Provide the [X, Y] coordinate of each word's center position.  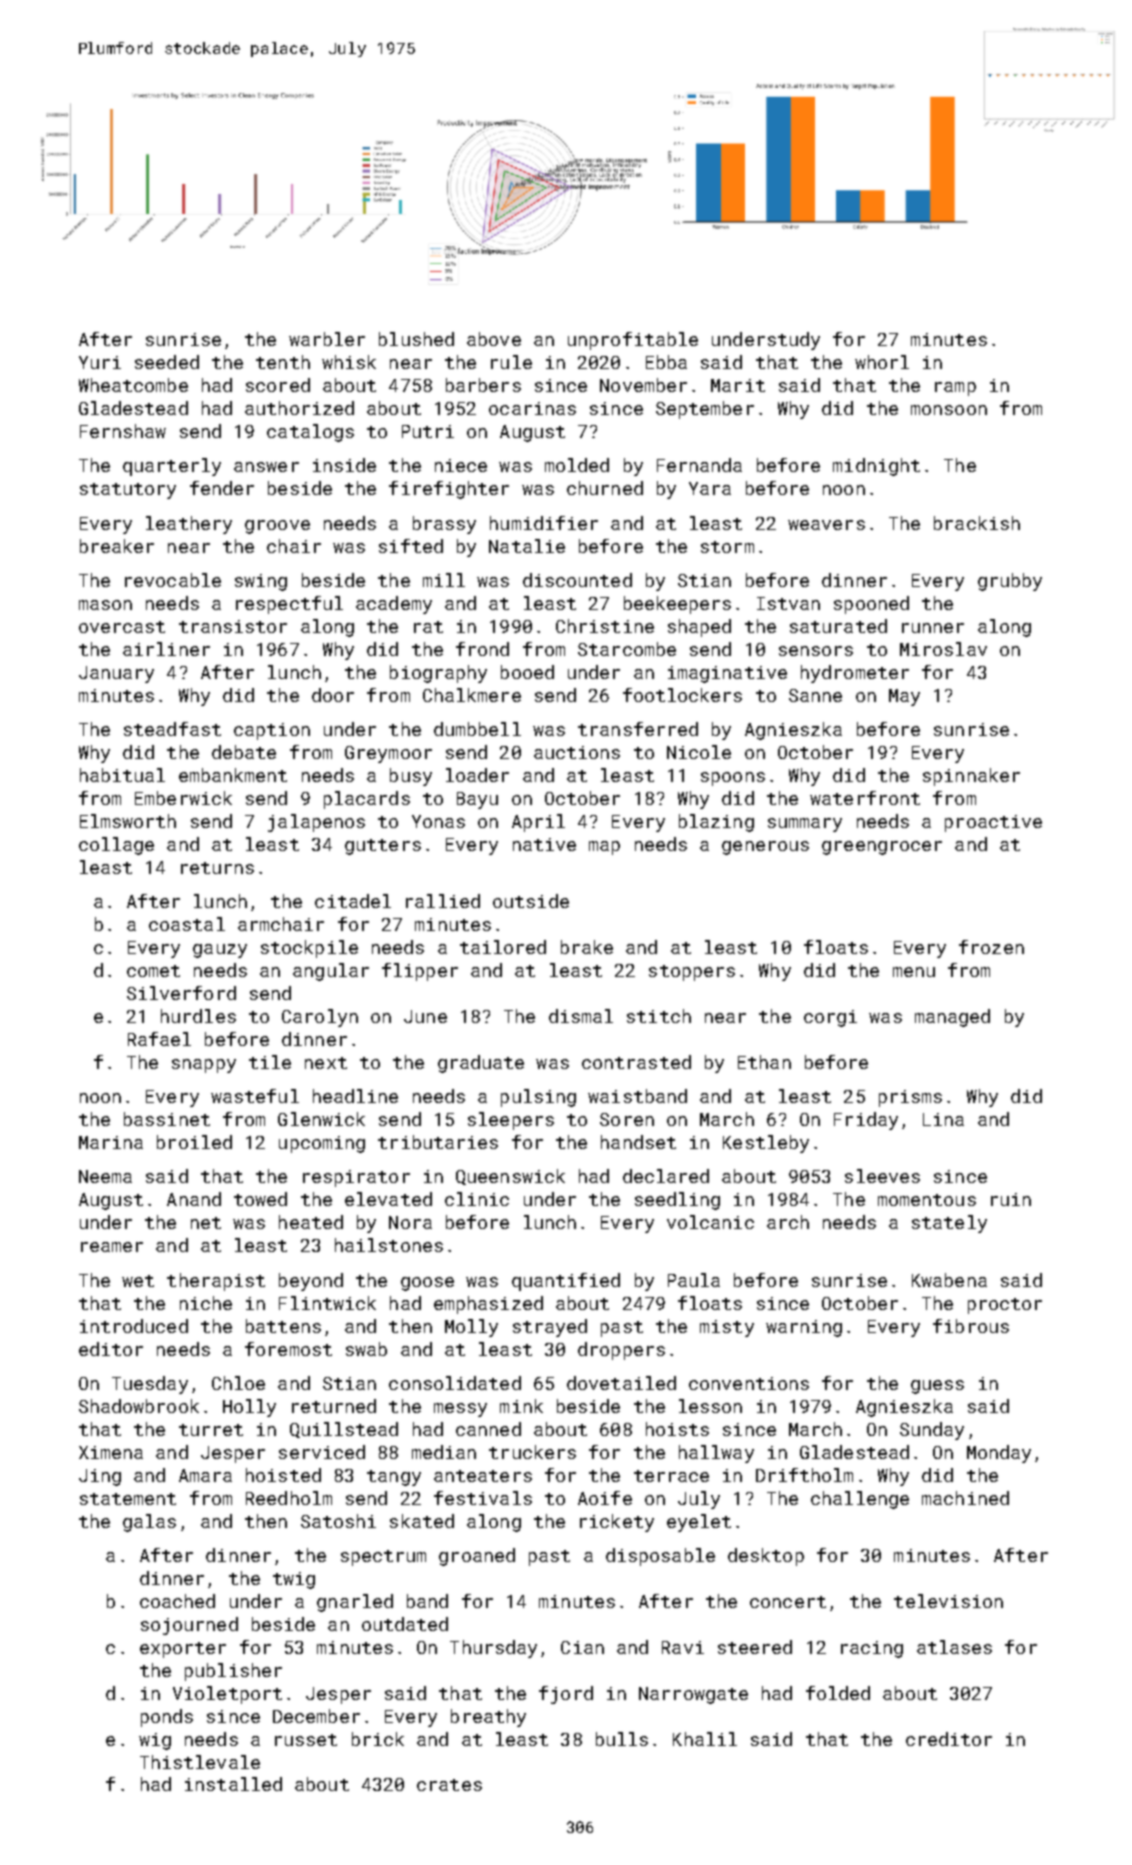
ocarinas [532, 408]
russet [306, 1740]
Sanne [815, 695]
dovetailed [621, 1383]
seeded [167, 362]
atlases [954, 1647]
